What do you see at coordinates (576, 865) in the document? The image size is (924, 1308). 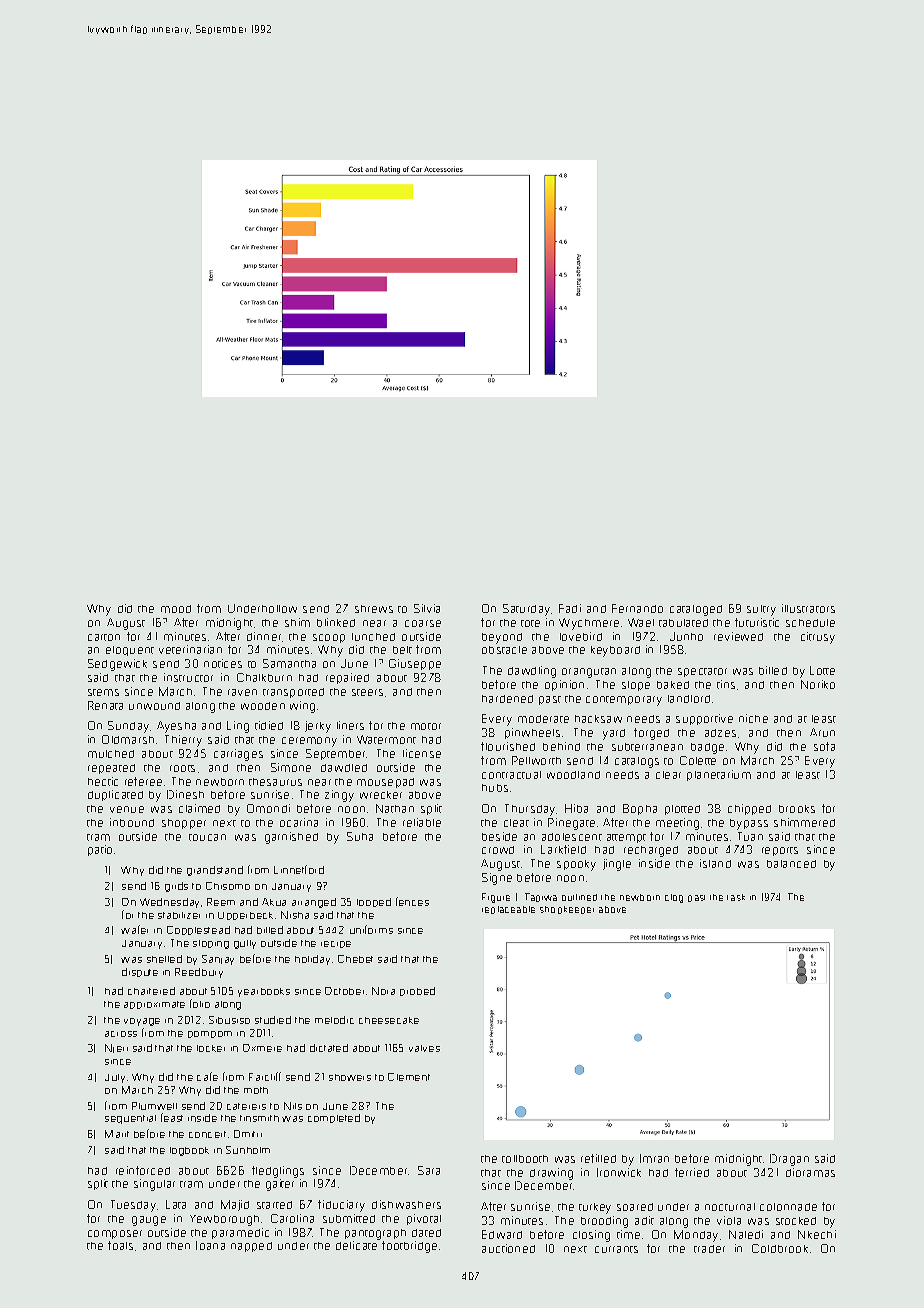 I see `spooky` at bounding box center [576, 865].
